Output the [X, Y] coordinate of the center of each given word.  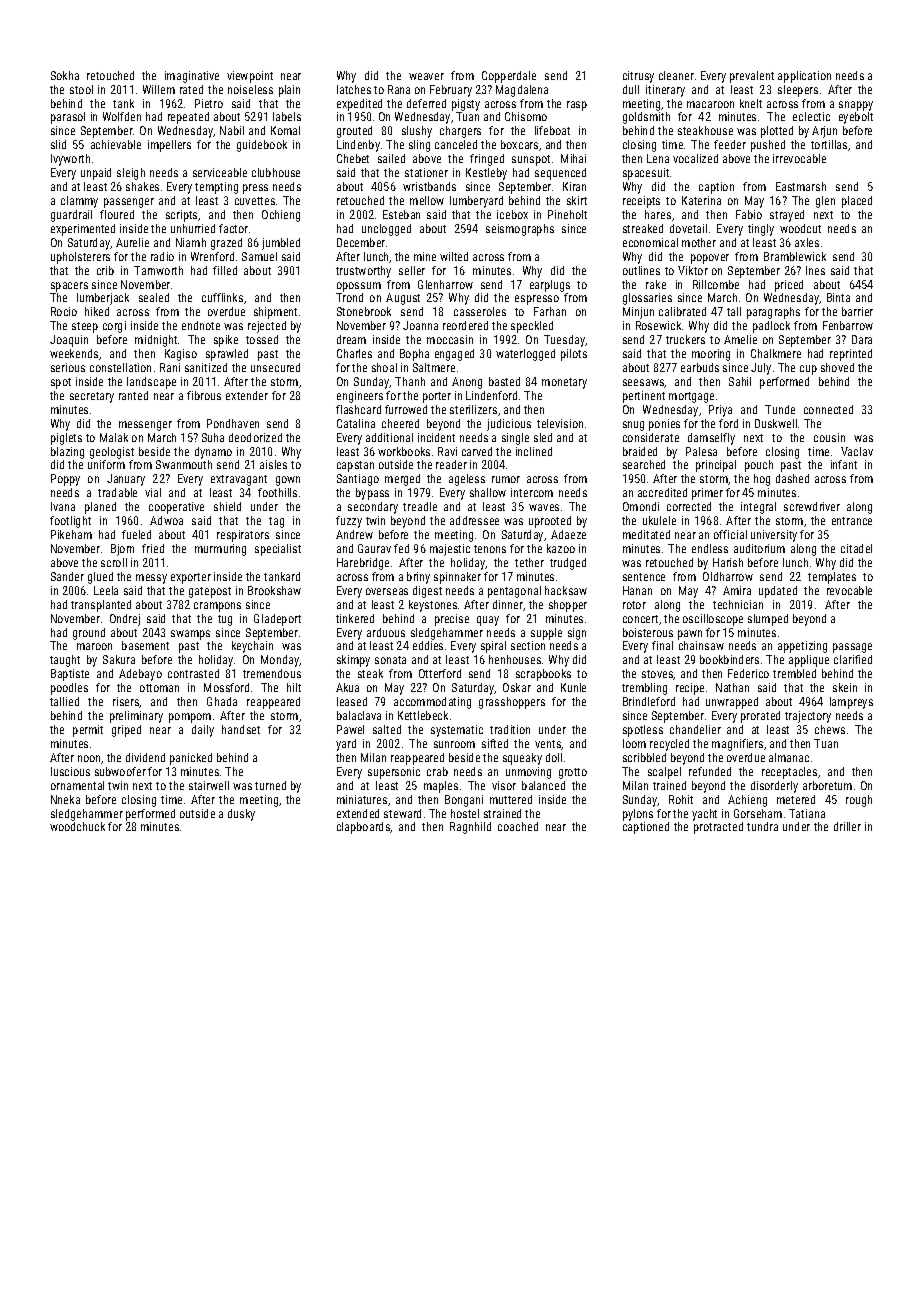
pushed [768, 146]
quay [488, 621]
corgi [114, 327]
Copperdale [509, 77]
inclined [534, 451]
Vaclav [857, 451]
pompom [190, 718]
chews [830, 729]
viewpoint [250, 77]
